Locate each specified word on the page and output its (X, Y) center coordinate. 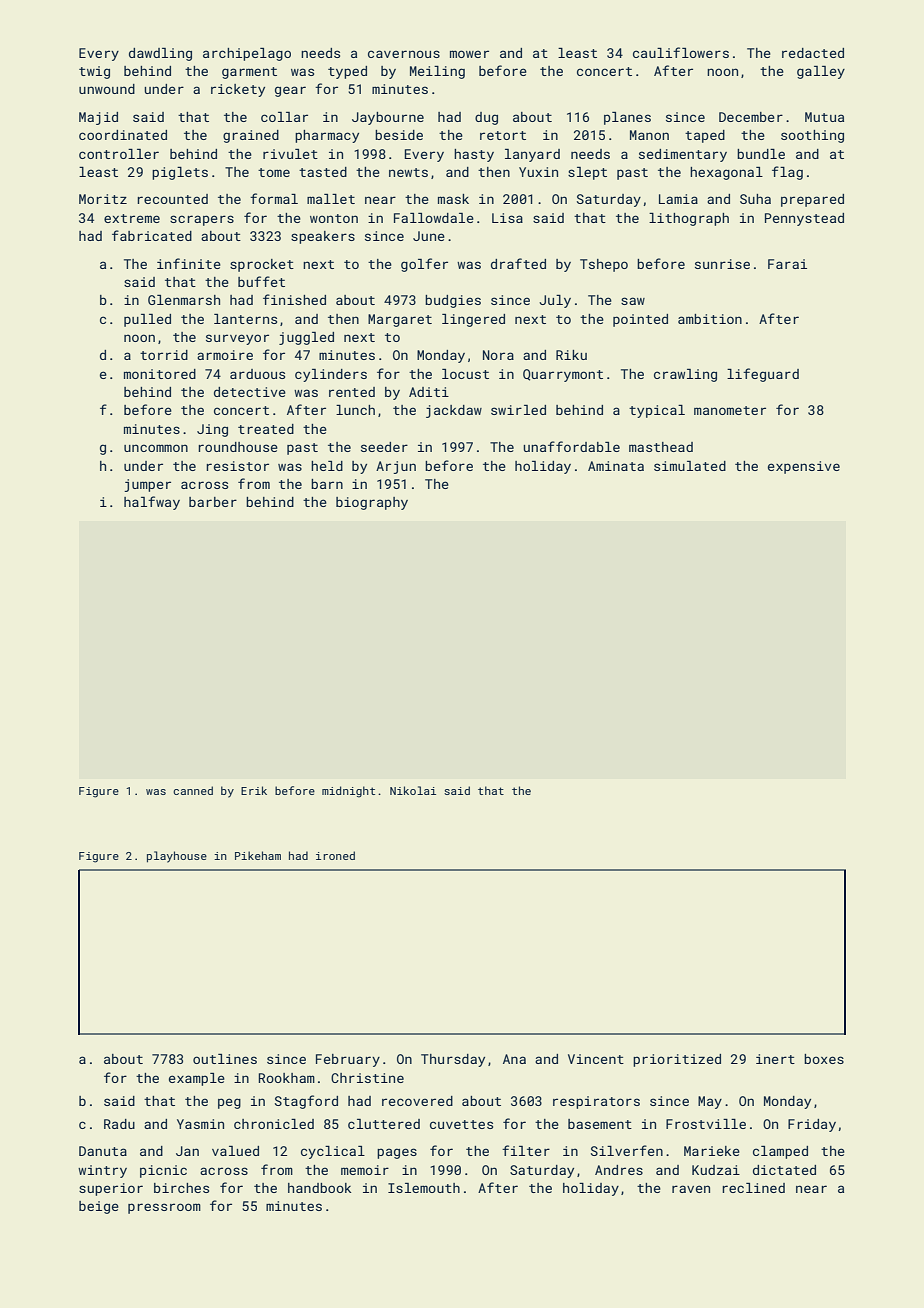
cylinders (331, 375)
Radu (119, 1124)
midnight (348, 792)
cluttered (384, 1124)
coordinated (123, 135)
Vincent (596, 1059)
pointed (640, 320)
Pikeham (258, 855)
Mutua (824, 117)
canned (193, 790)
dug (486, 118)
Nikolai (413, 790)
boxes (824, 1059)
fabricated (152, 235)
